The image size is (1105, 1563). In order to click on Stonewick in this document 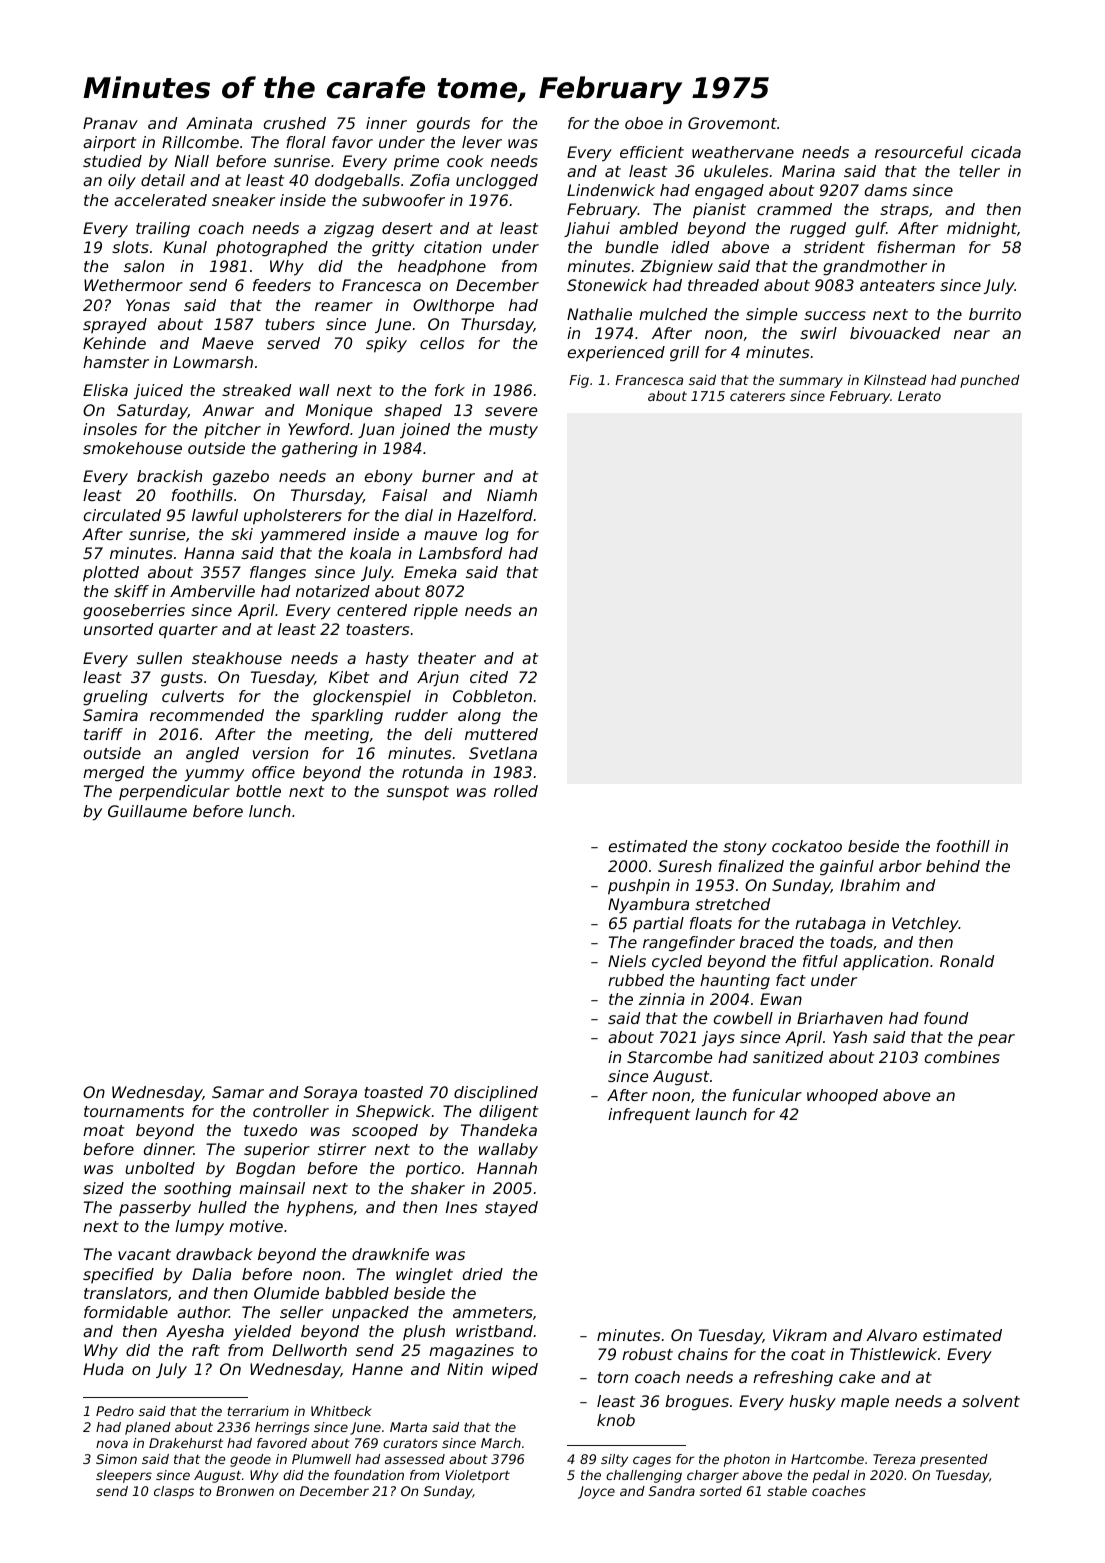, I will do `click(607, 285)`.
